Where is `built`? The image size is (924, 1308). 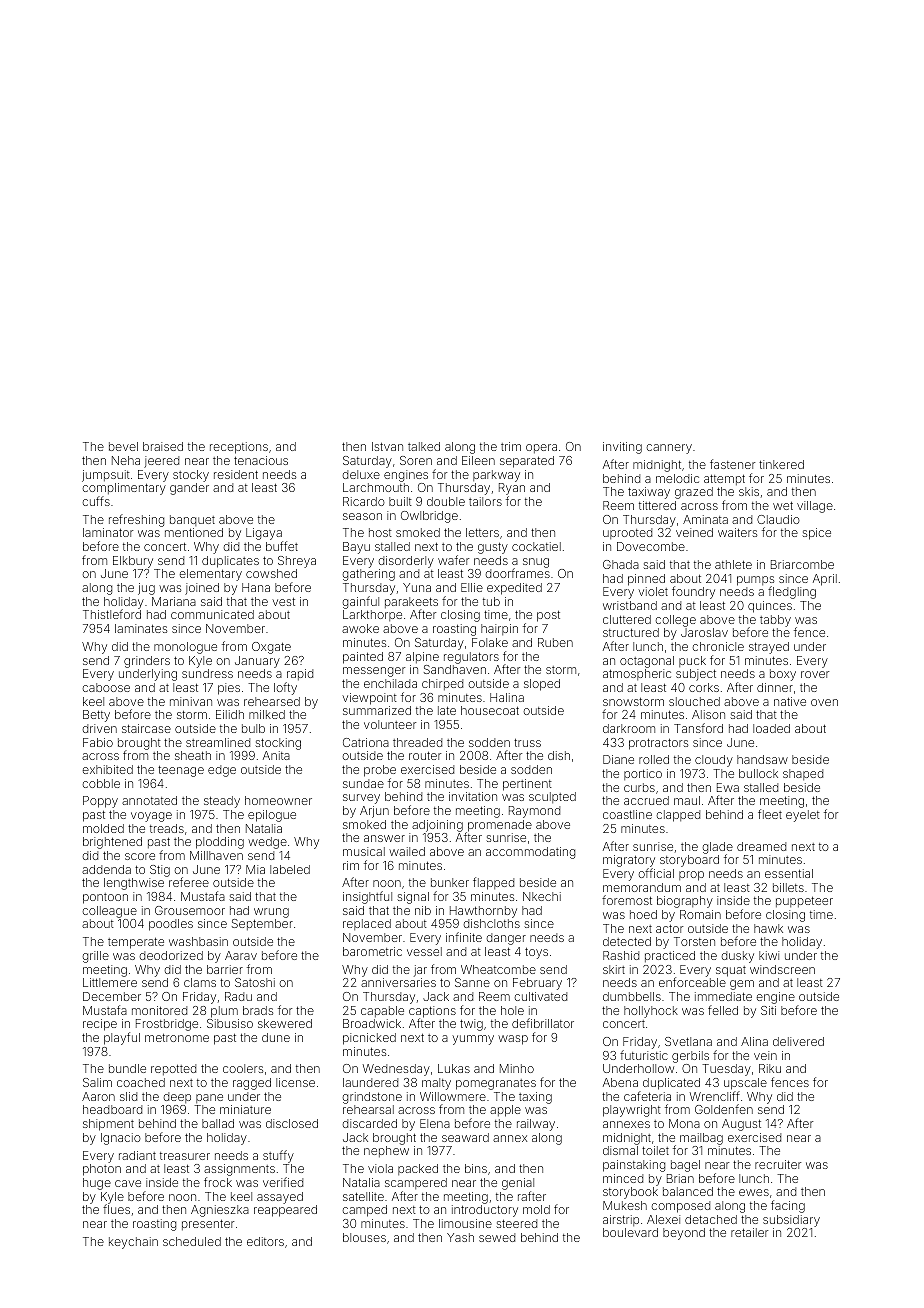 built is located at coordinates (400, 501).
